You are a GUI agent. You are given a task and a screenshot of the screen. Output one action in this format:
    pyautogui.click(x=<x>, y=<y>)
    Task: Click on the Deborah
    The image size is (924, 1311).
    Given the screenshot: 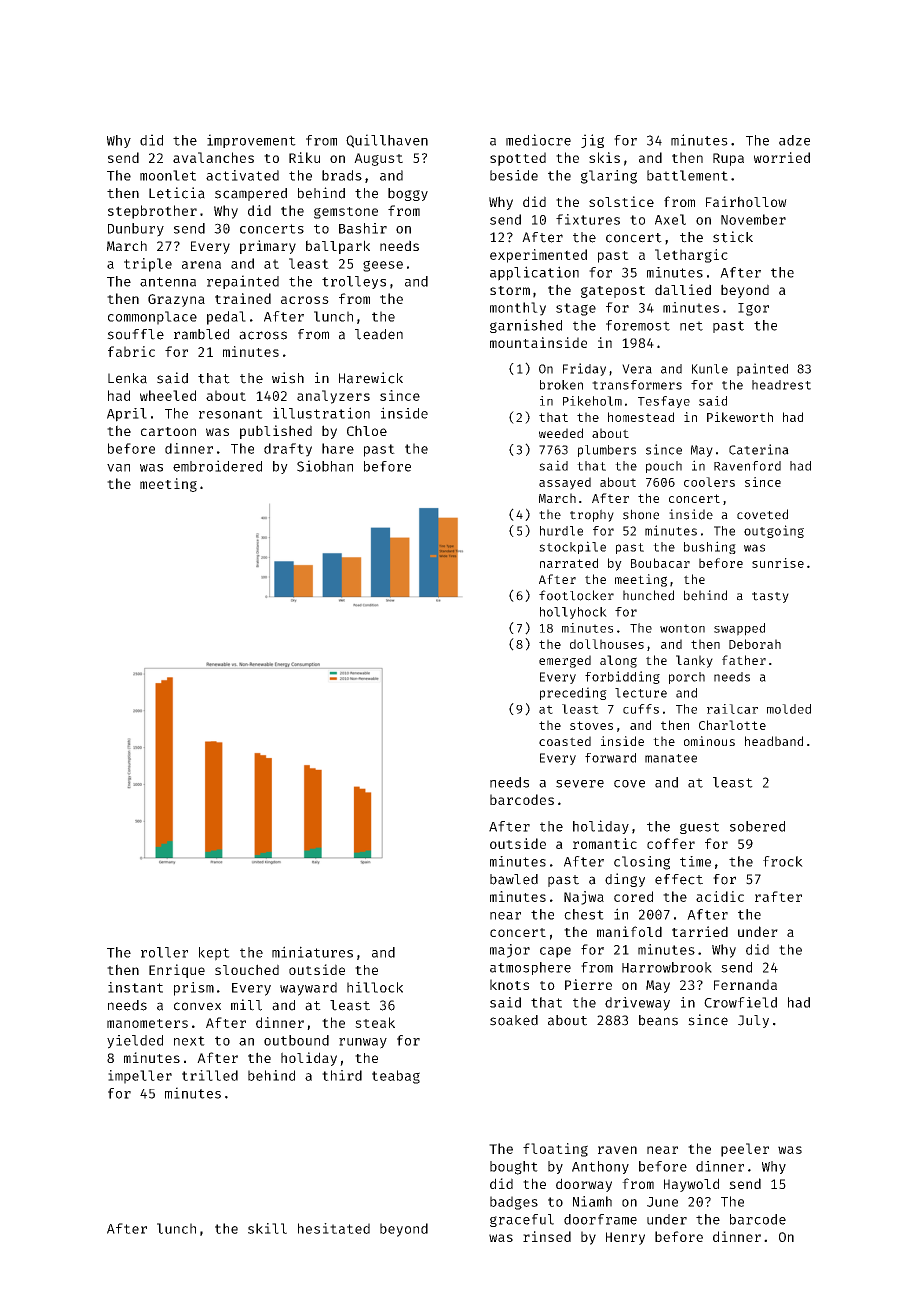 What is the action you would take?
    pyautogui.click(x=755, y=644)
